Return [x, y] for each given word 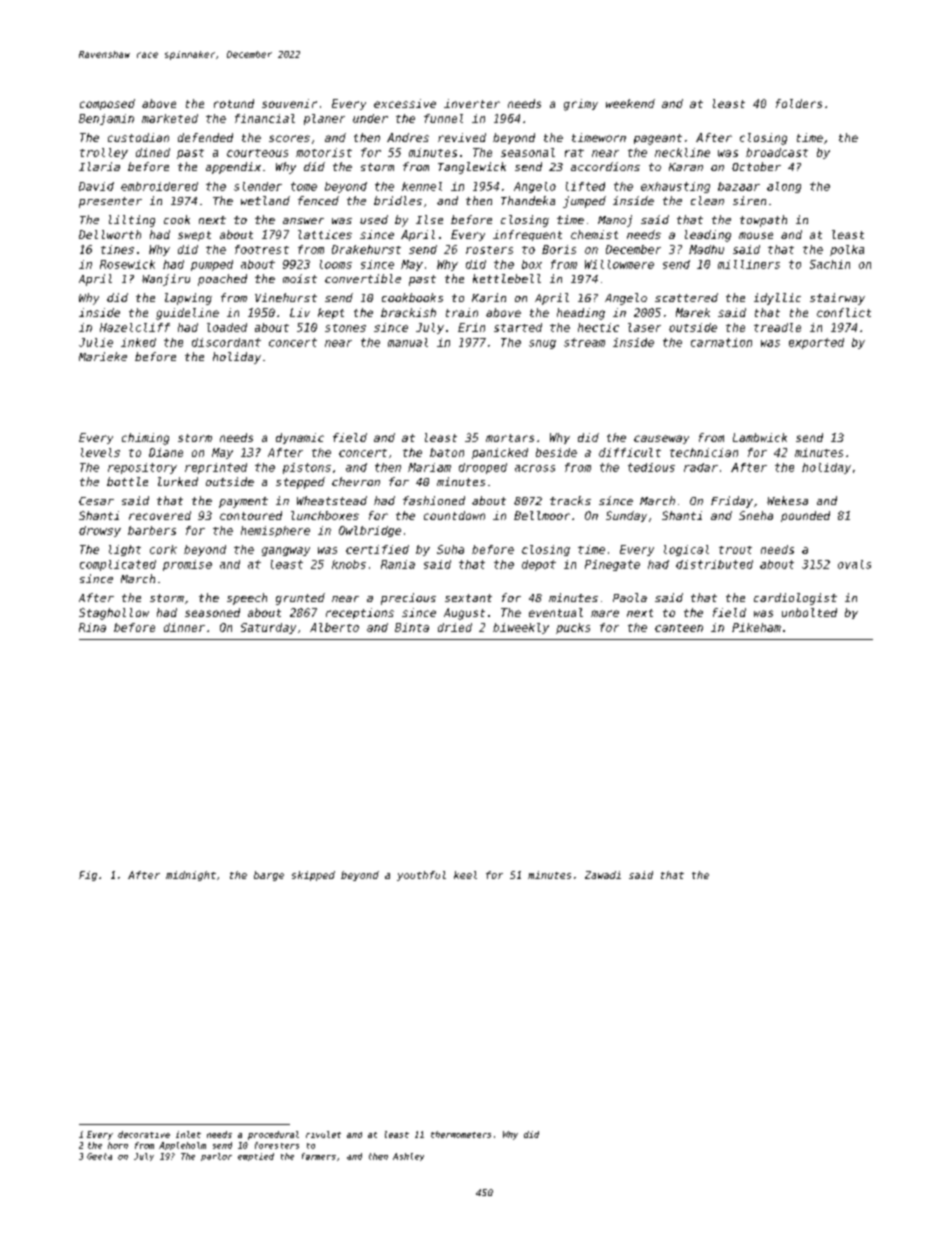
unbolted [809, 612]
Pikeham [756, 627]
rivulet [323, 1134]
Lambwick [760, 437]
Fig [88, 876]
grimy [581, 105]
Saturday [268, 628]
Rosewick [127, 264]
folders [799, 103]
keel [465, 875]
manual [408, 342]
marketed [170, 118]
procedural [273, 1135]
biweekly [521, 628]
